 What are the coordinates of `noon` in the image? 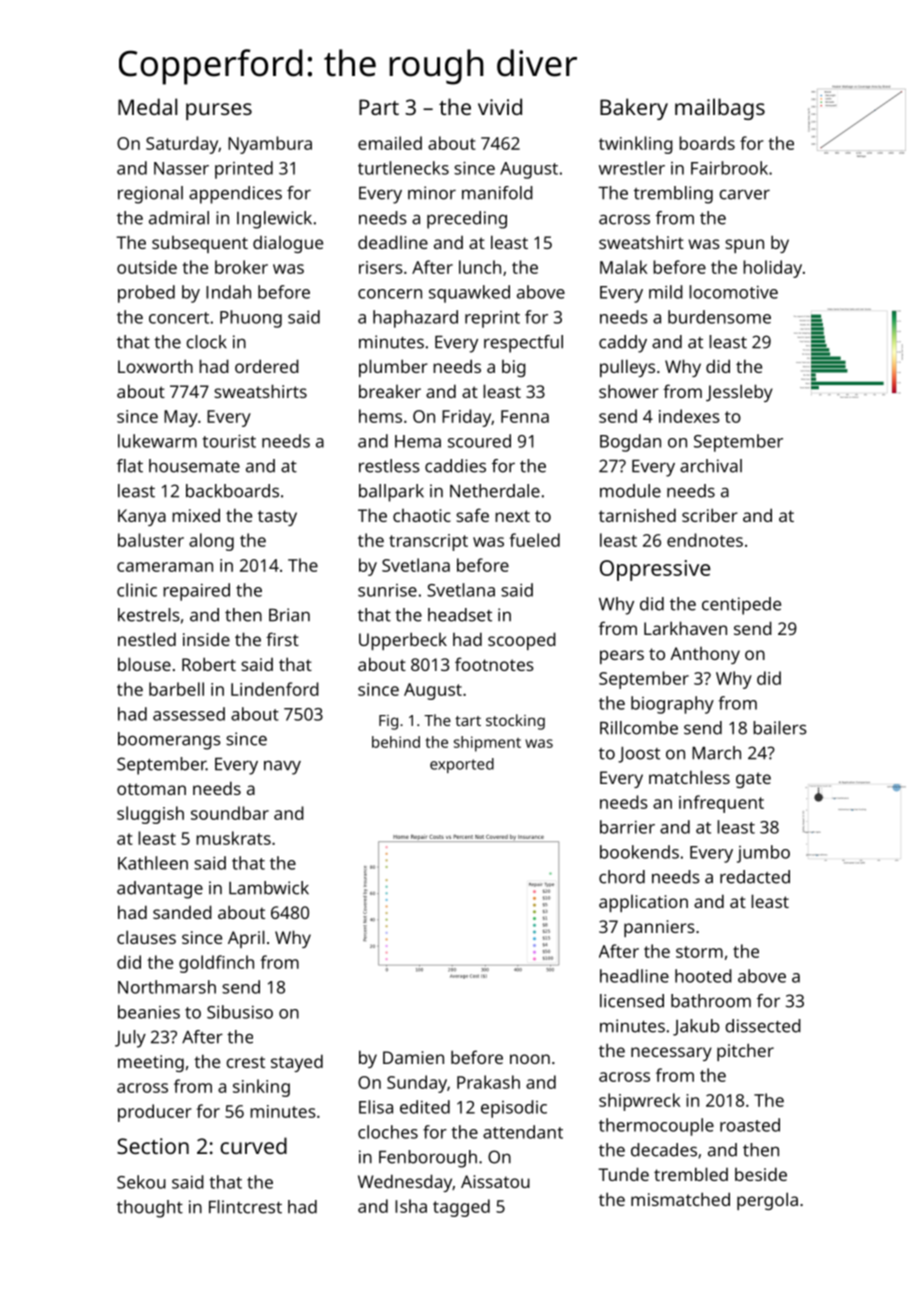 It's located at (530, 1059).
